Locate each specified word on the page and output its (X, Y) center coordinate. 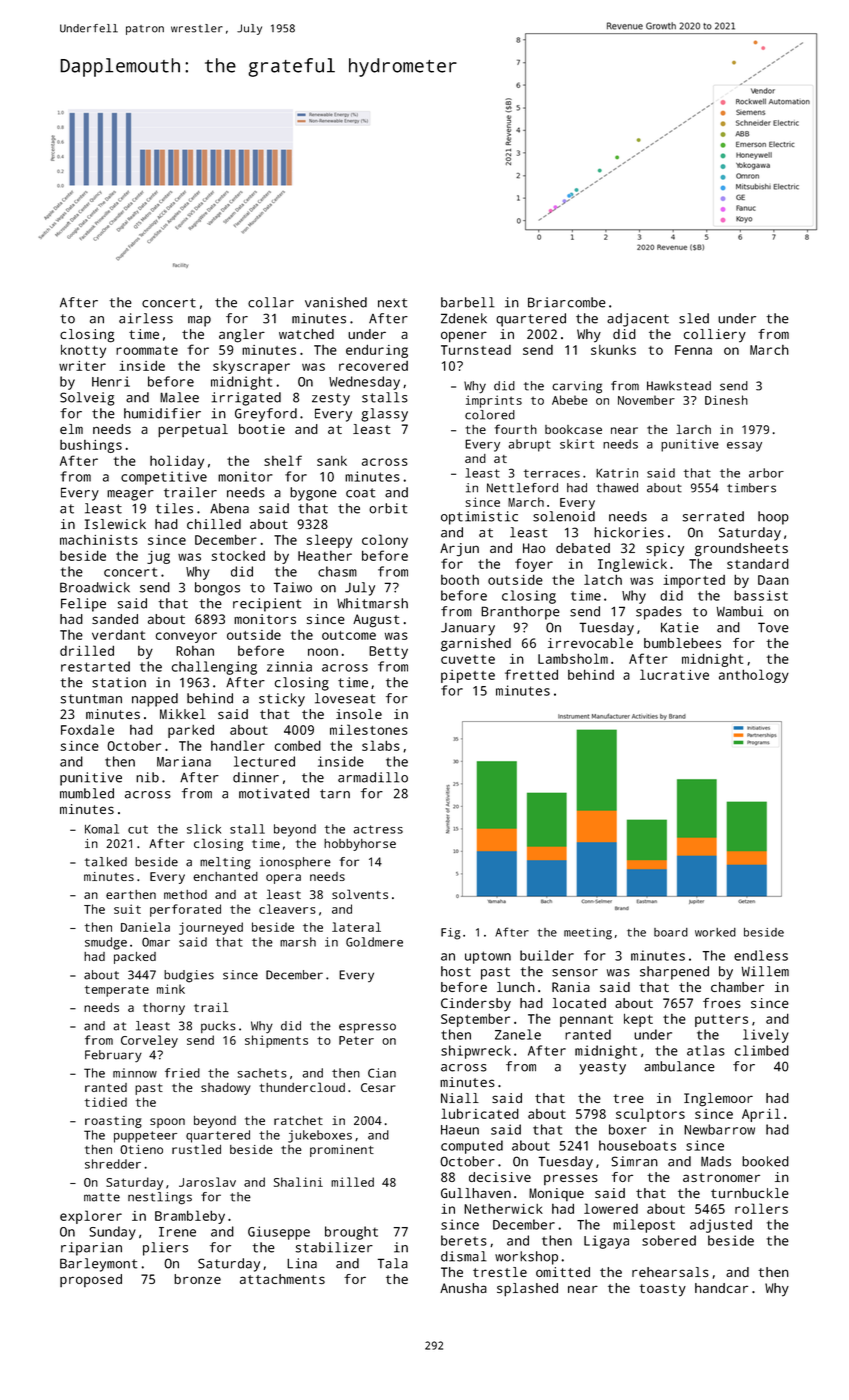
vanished (336, 302)
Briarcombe (567, 302)
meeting (588, 934)
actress (378, 829)
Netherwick (503, 1208)
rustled (196, 1149)
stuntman (91, 699)
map (199, 321)
